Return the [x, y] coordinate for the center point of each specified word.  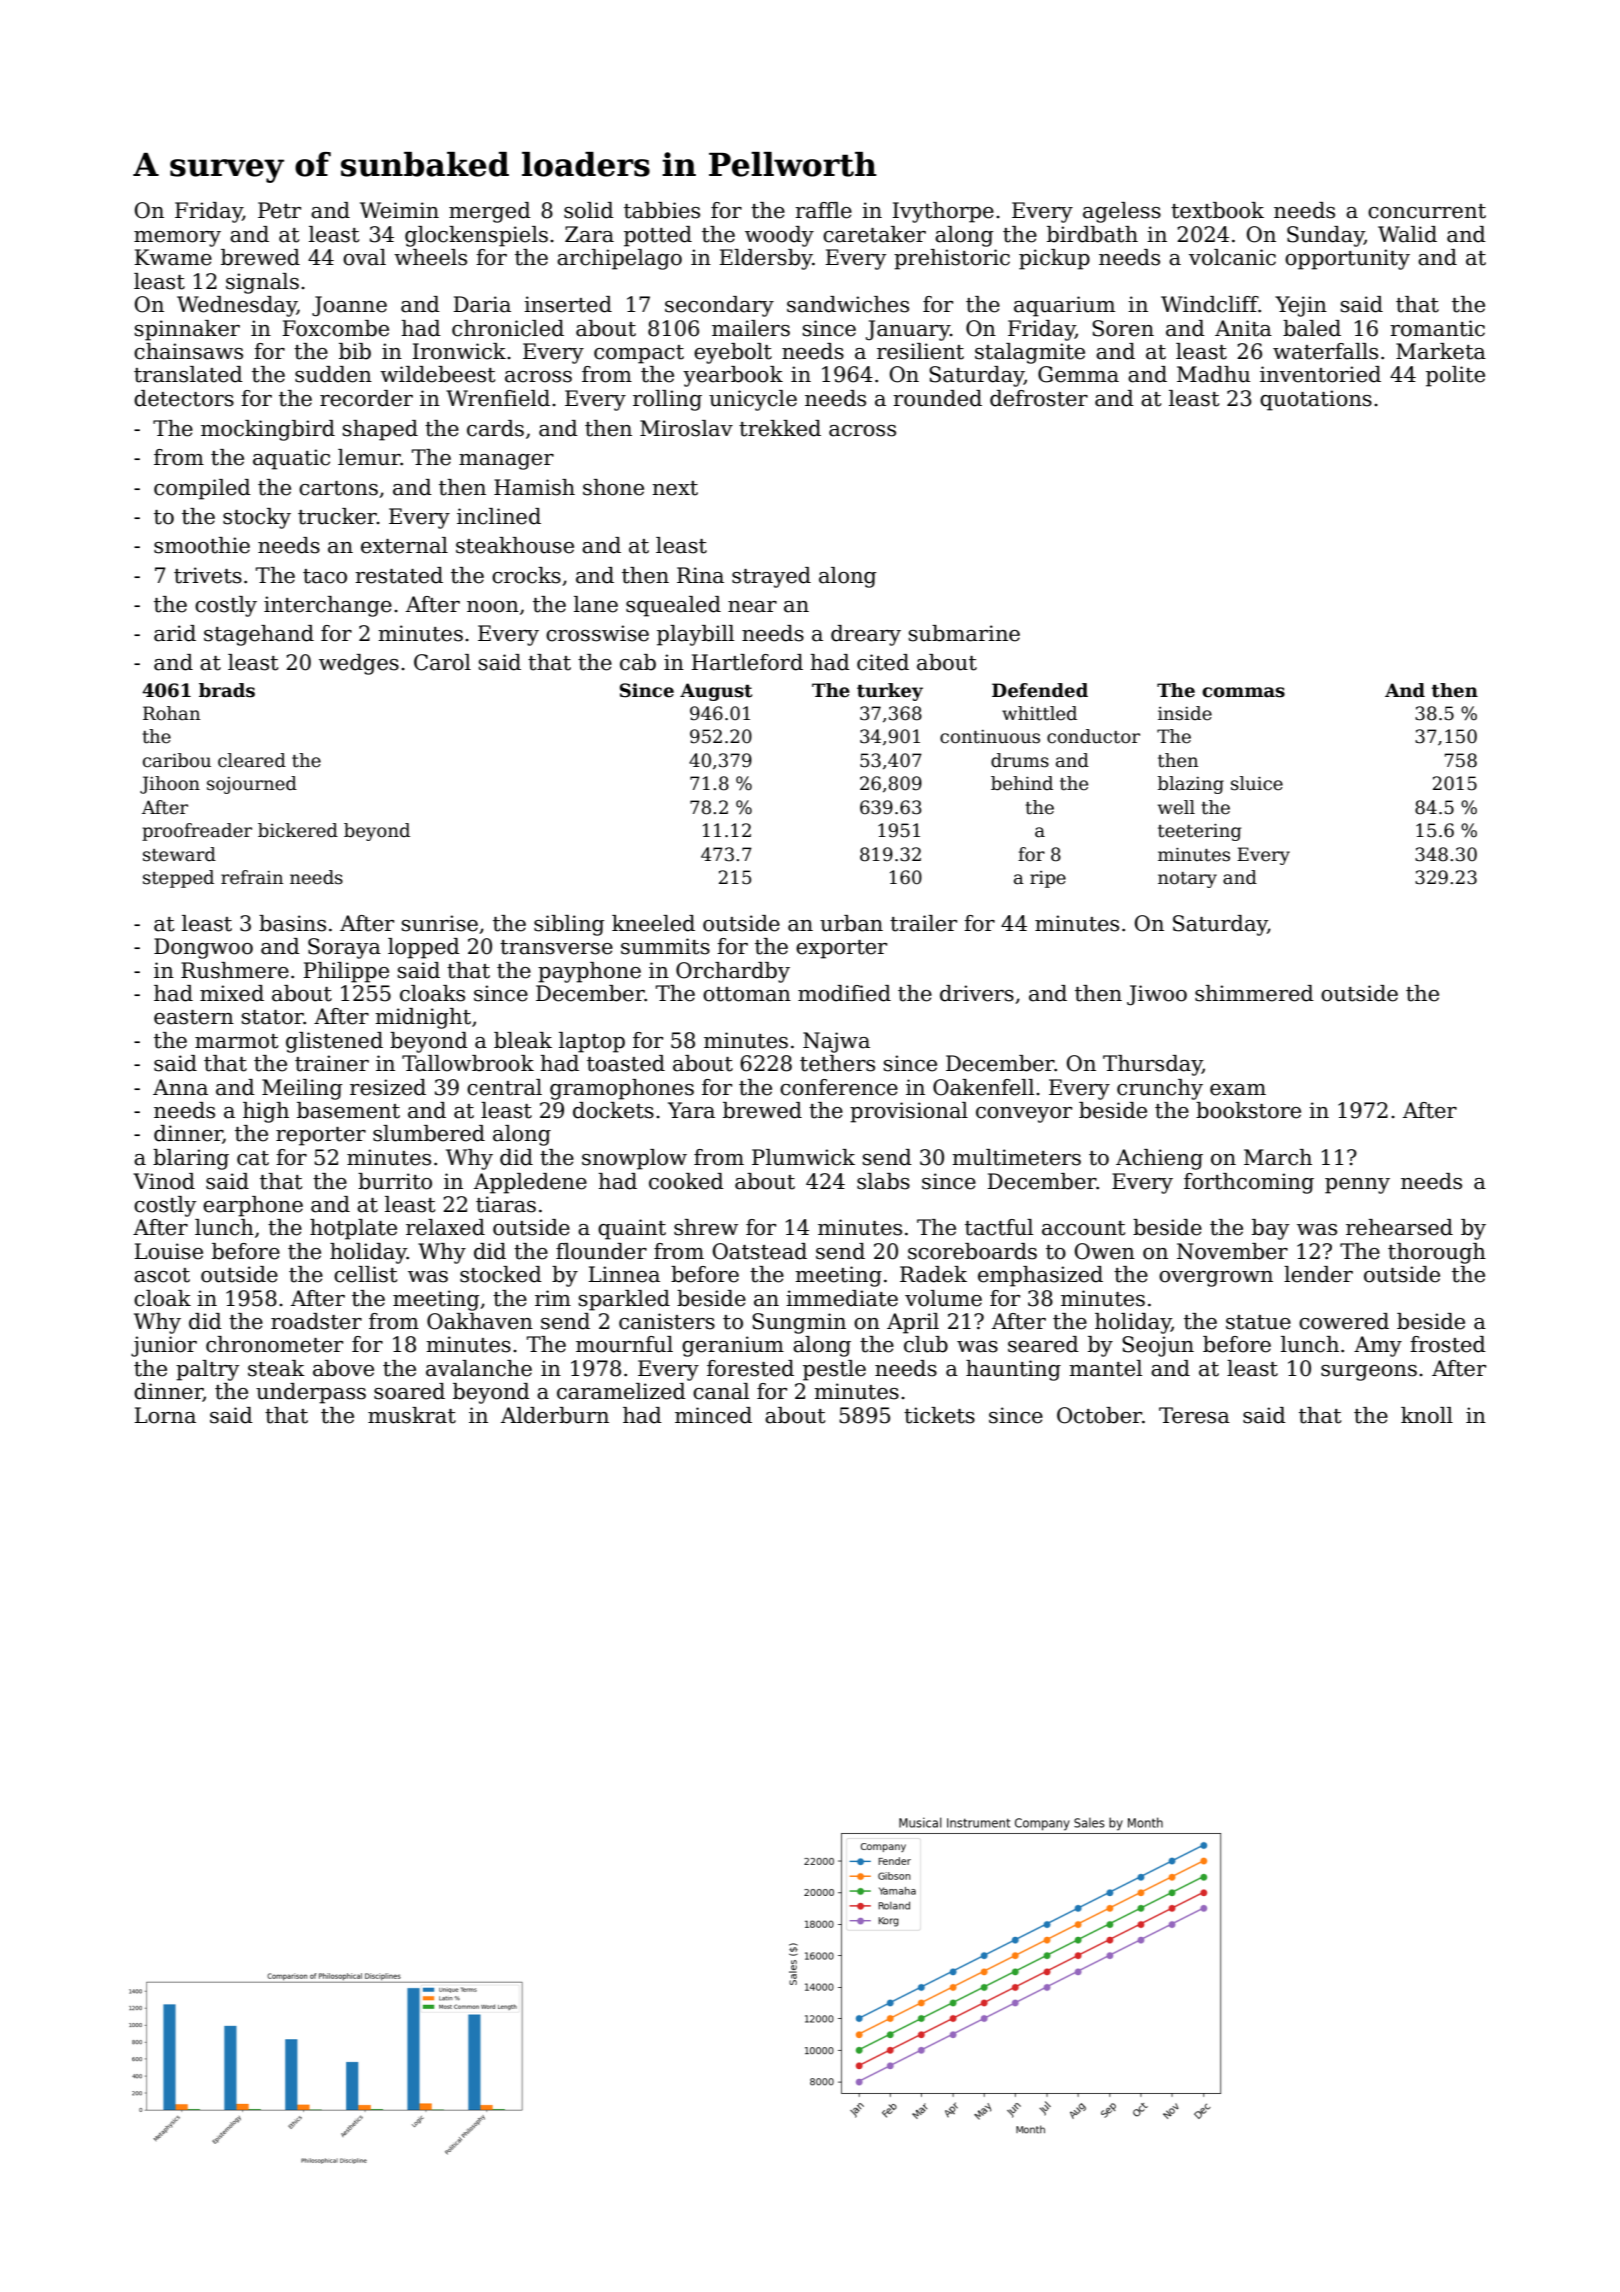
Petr [279, 210]
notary [1187, 880]
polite [1455, 376]
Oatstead [760, 1251]
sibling [569, 925]
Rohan [171, 713]
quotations [1316, 400]
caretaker [874, 234]
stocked [501, 1274]
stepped [178, 879]
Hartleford [747, 662]
